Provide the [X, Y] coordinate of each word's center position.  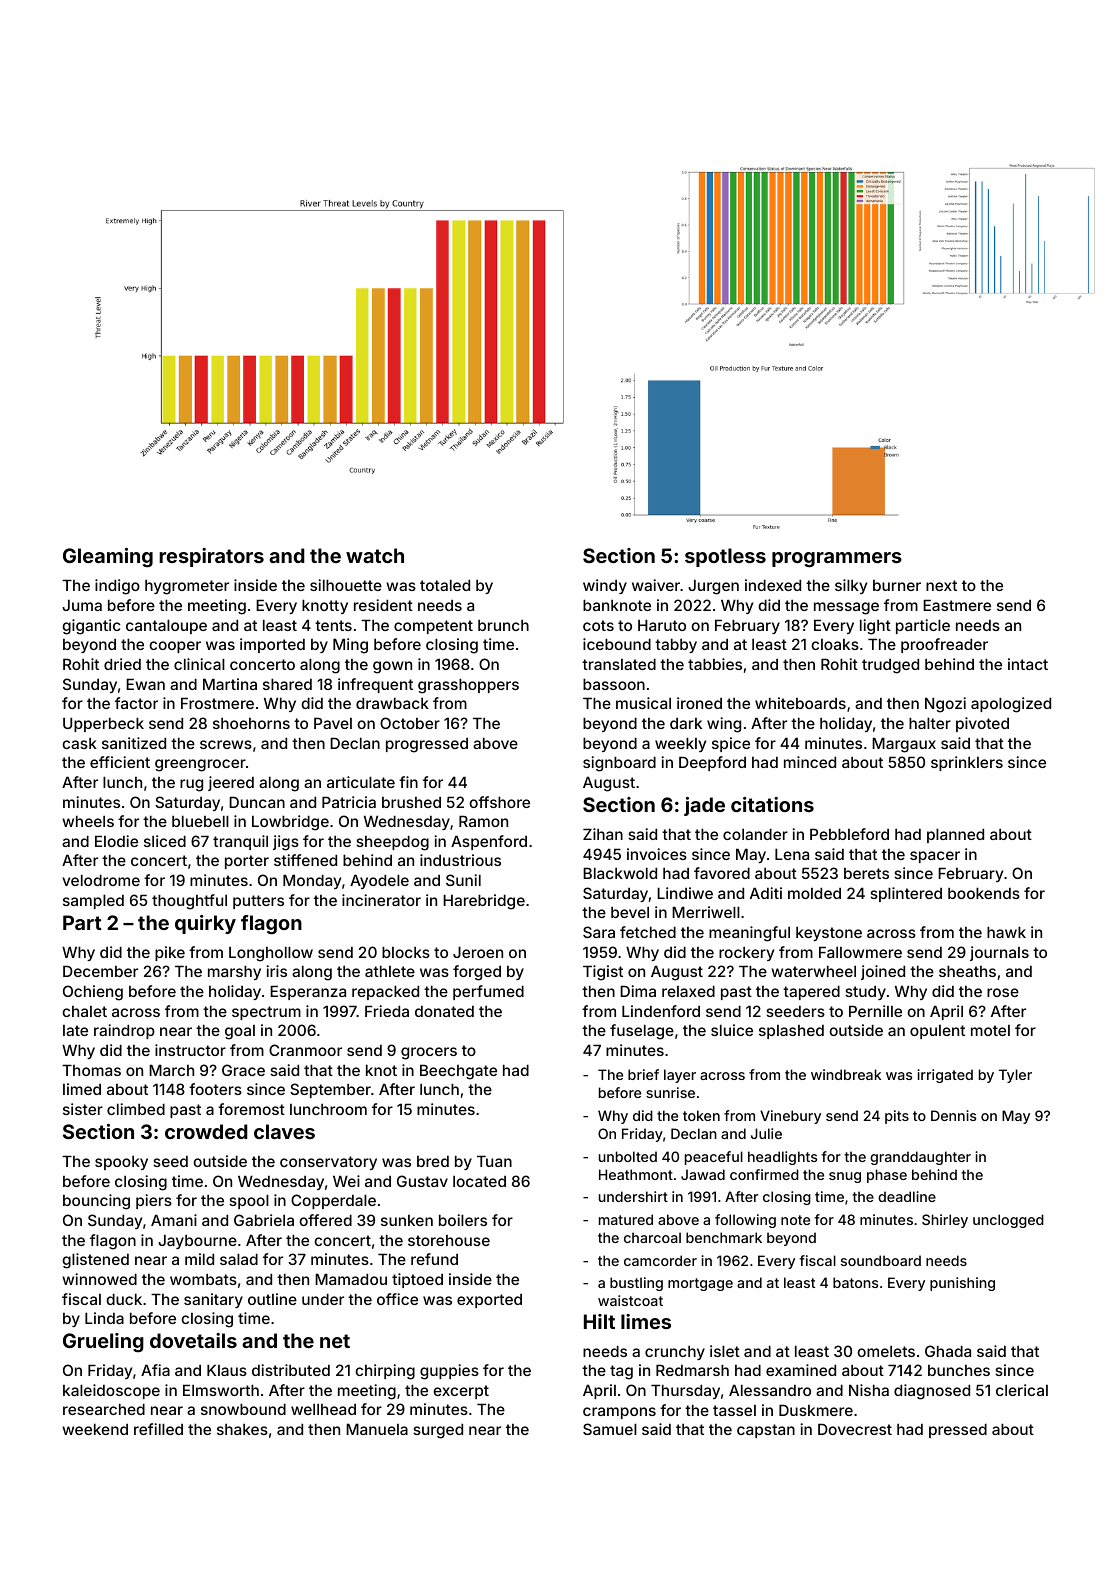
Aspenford [489, 842]
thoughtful [189, 902]
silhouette [346, 585]
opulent [937, 1032]
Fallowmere [860, 952]
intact [1028, 664]
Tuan [494, 1161]
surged [438, 1431]
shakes [242, 1429]
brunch [503, 625]
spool [249, 1201]
